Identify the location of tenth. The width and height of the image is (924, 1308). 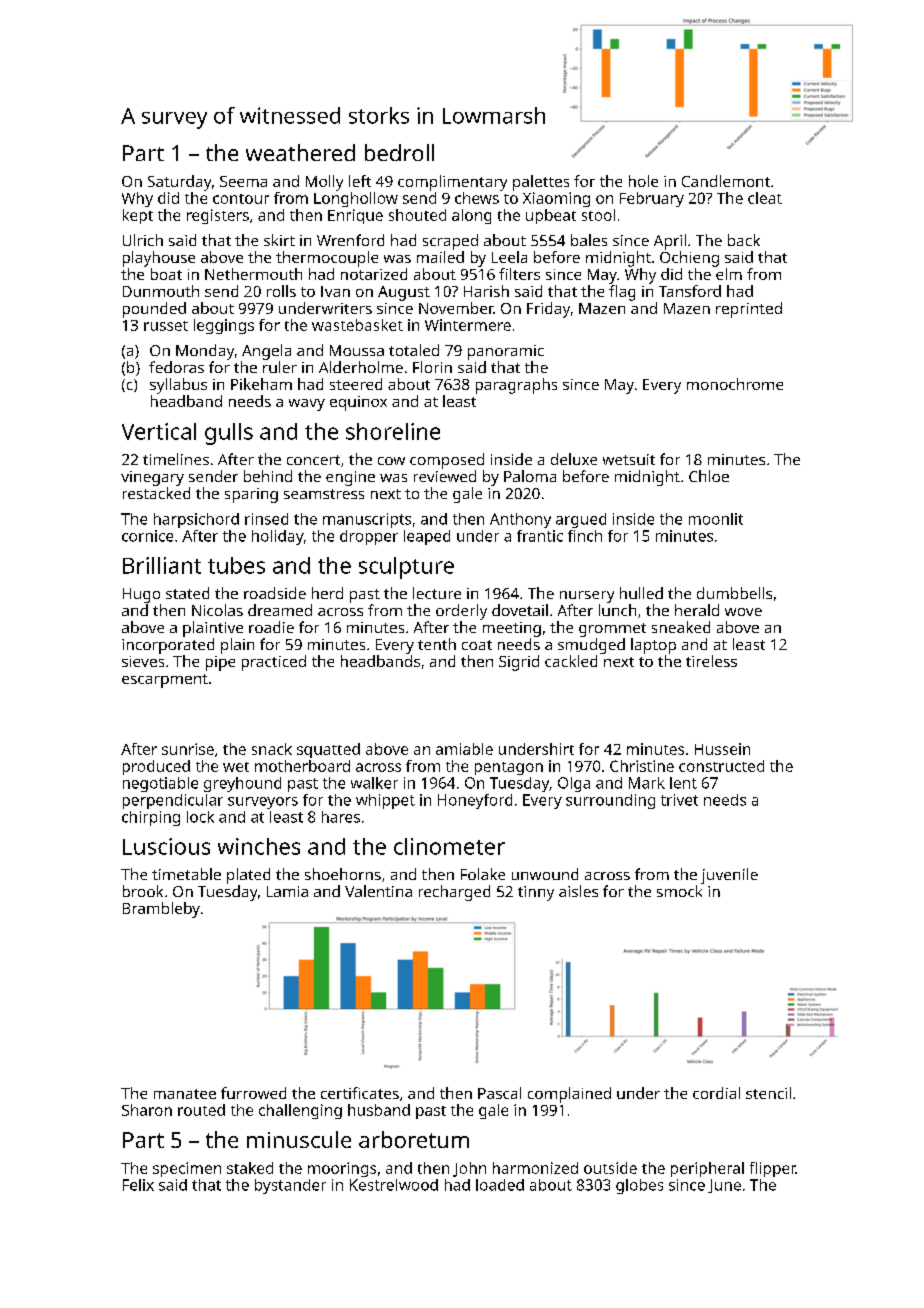
(437, 644).
